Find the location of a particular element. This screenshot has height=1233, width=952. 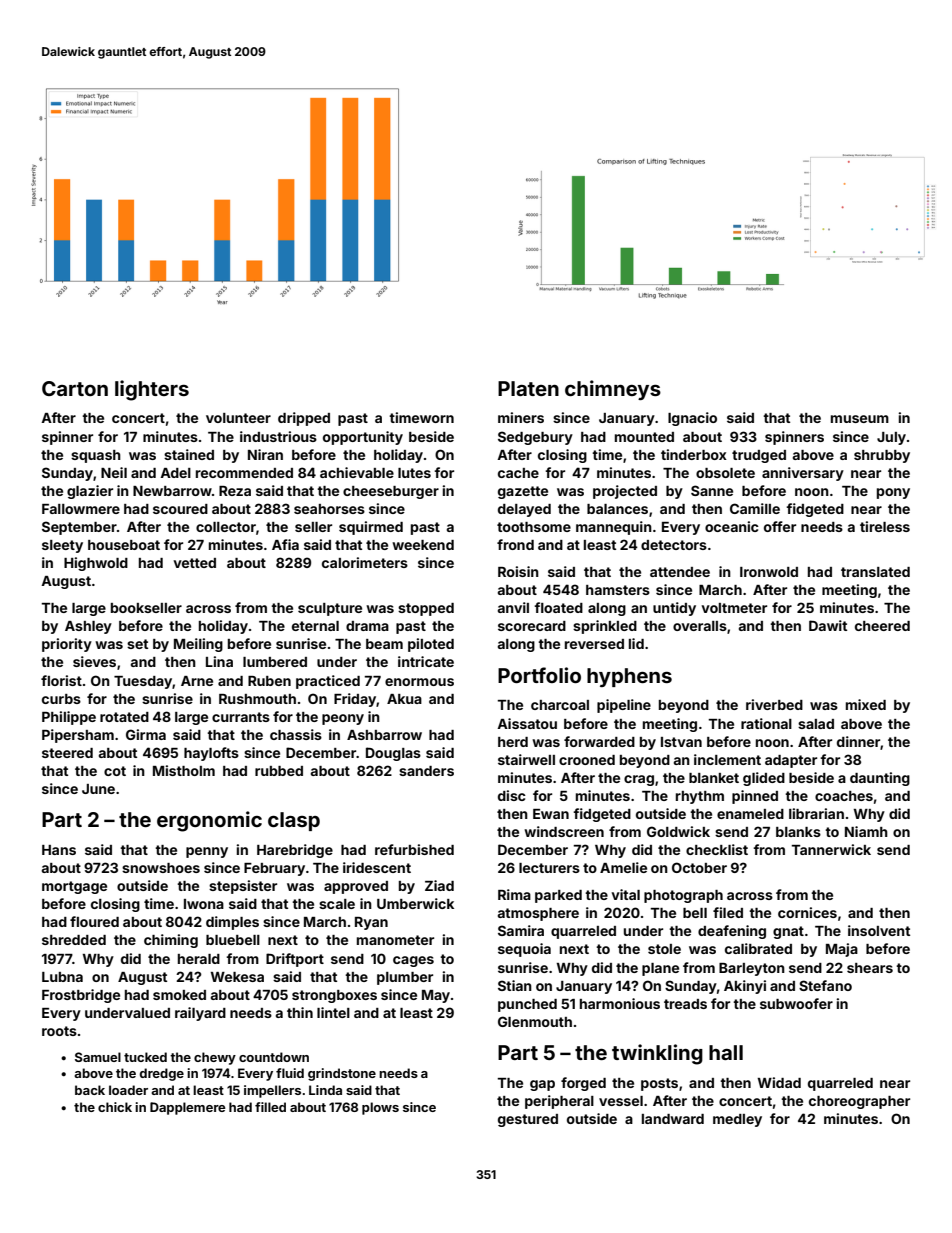

pony is located at coordinates (893, 493).
